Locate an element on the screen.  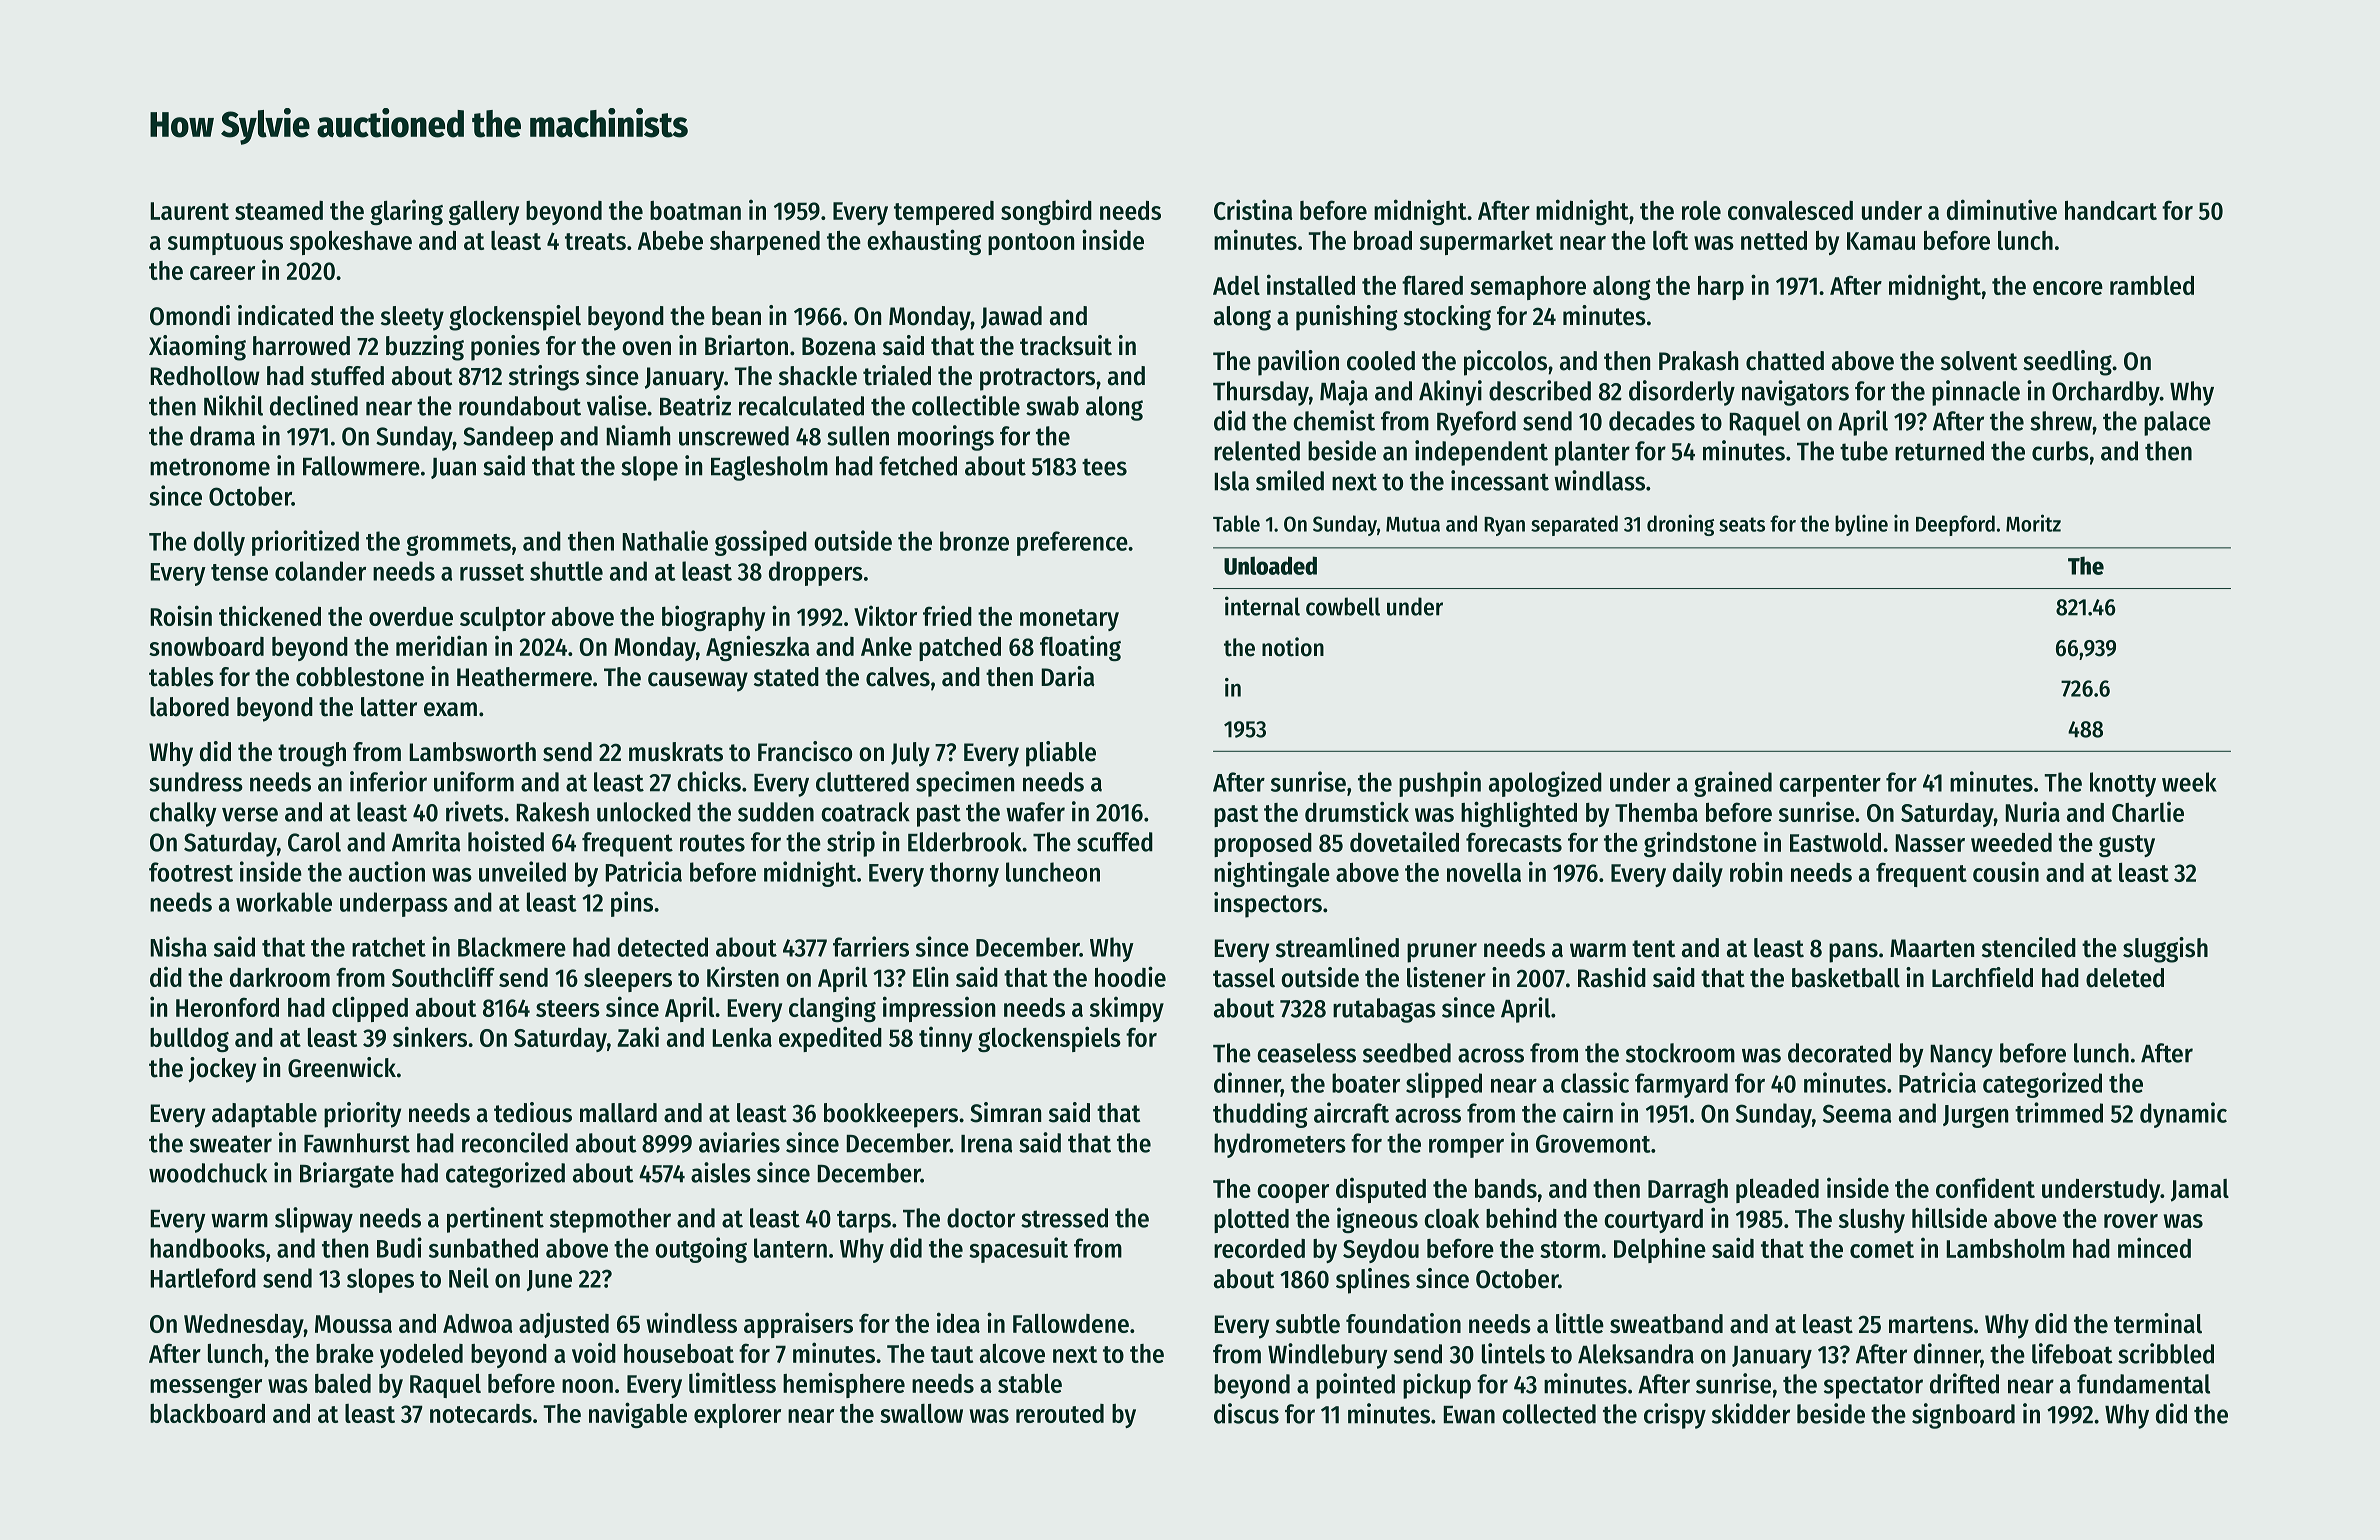
discus is located at coordinates (1246, 1413).
